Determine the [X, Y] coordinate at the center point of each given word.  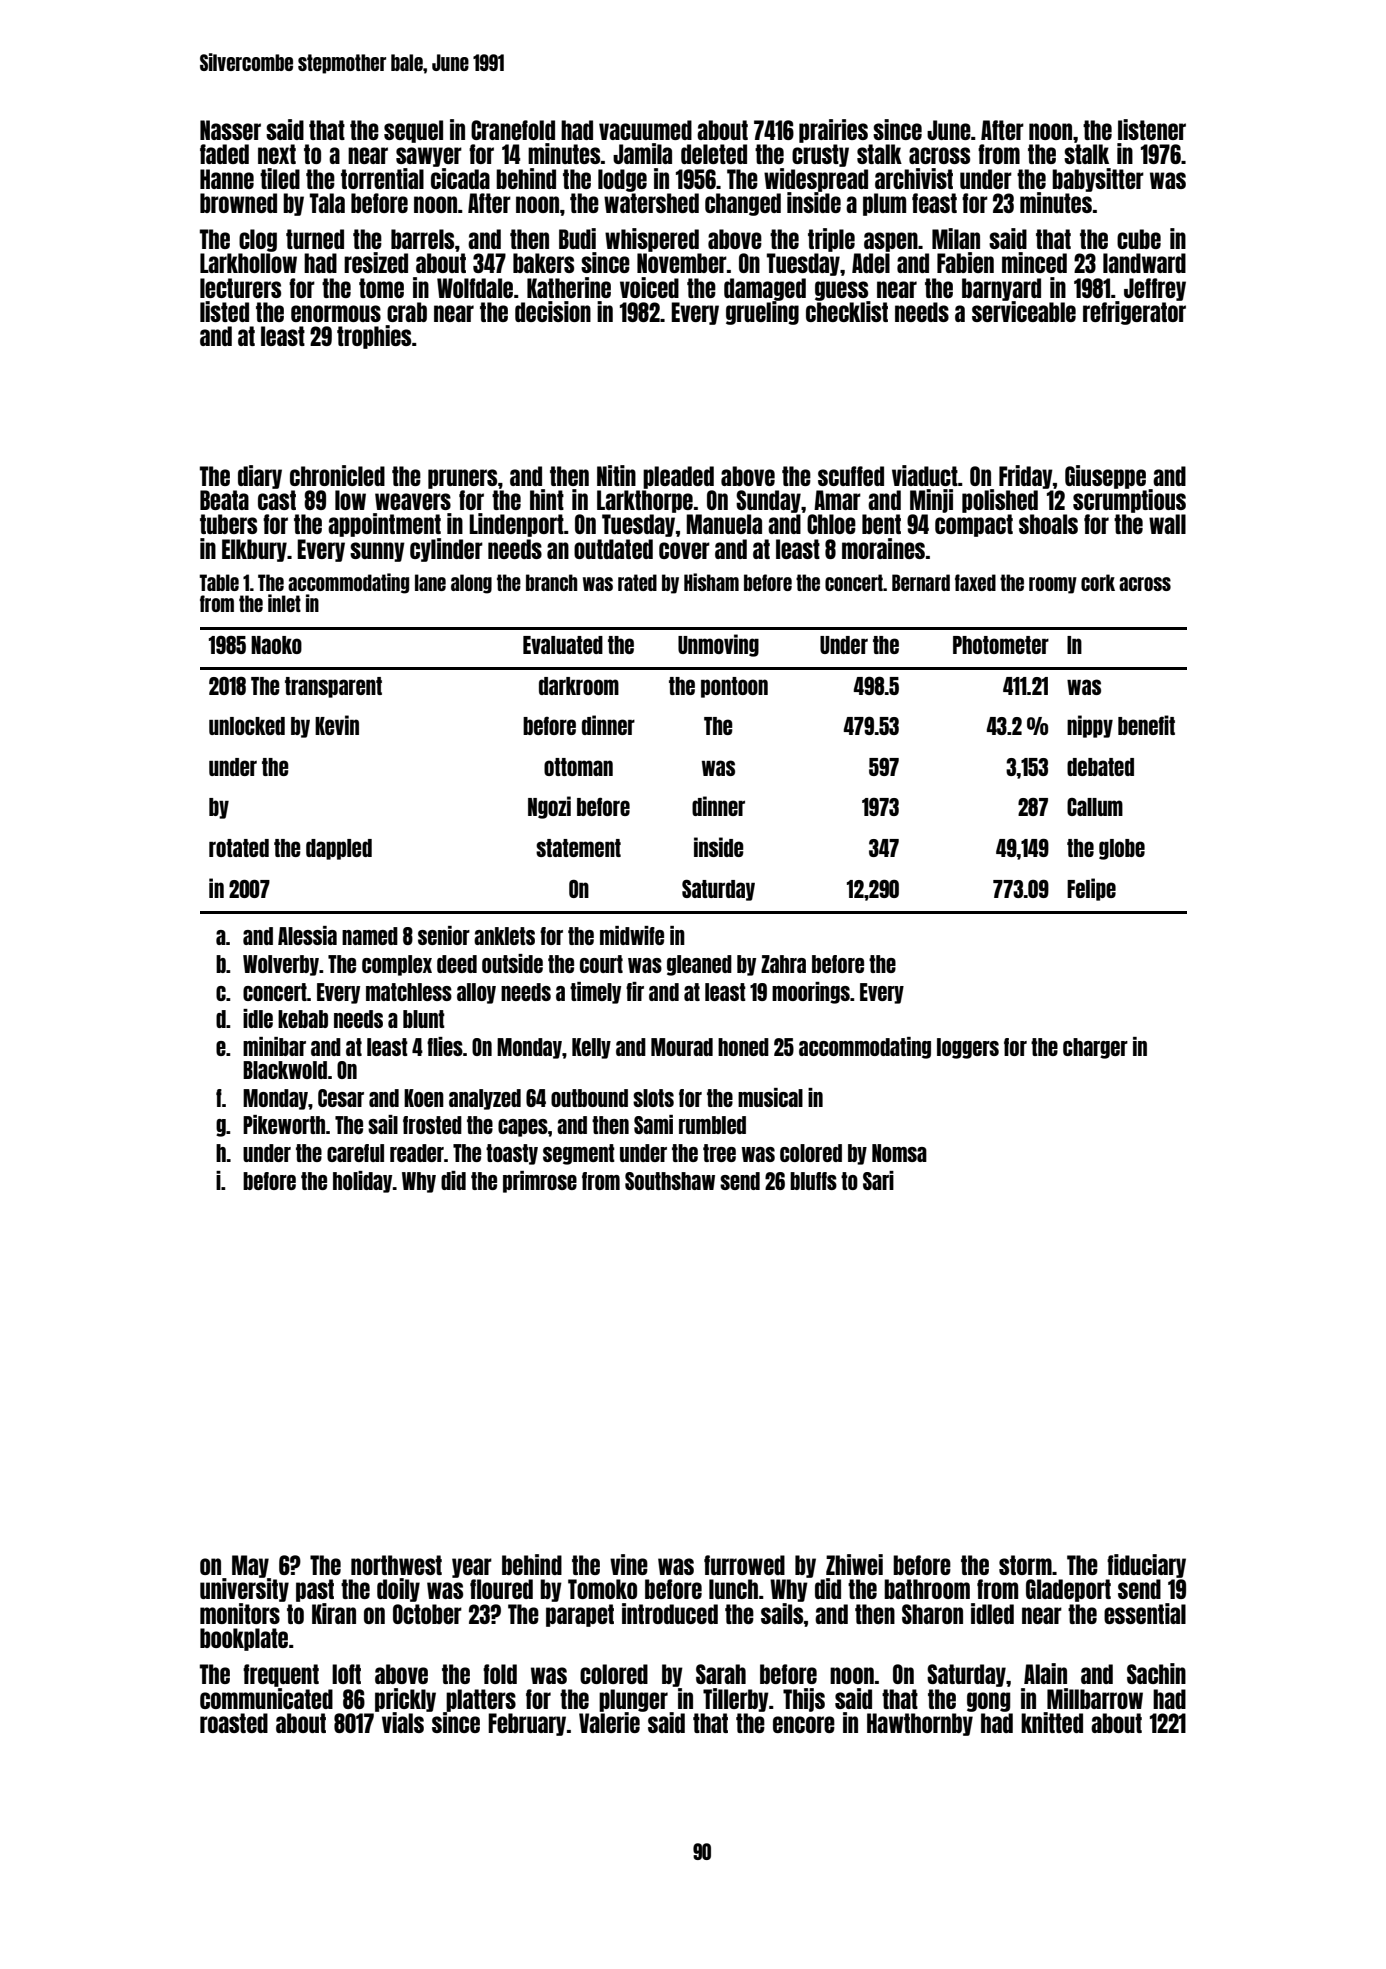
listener [1152, 129]
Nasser [230, 130]
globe [1122, 849]
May [250, 1566]
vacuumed [645, 130]
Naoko [276, 645]
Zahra [783, 964]
